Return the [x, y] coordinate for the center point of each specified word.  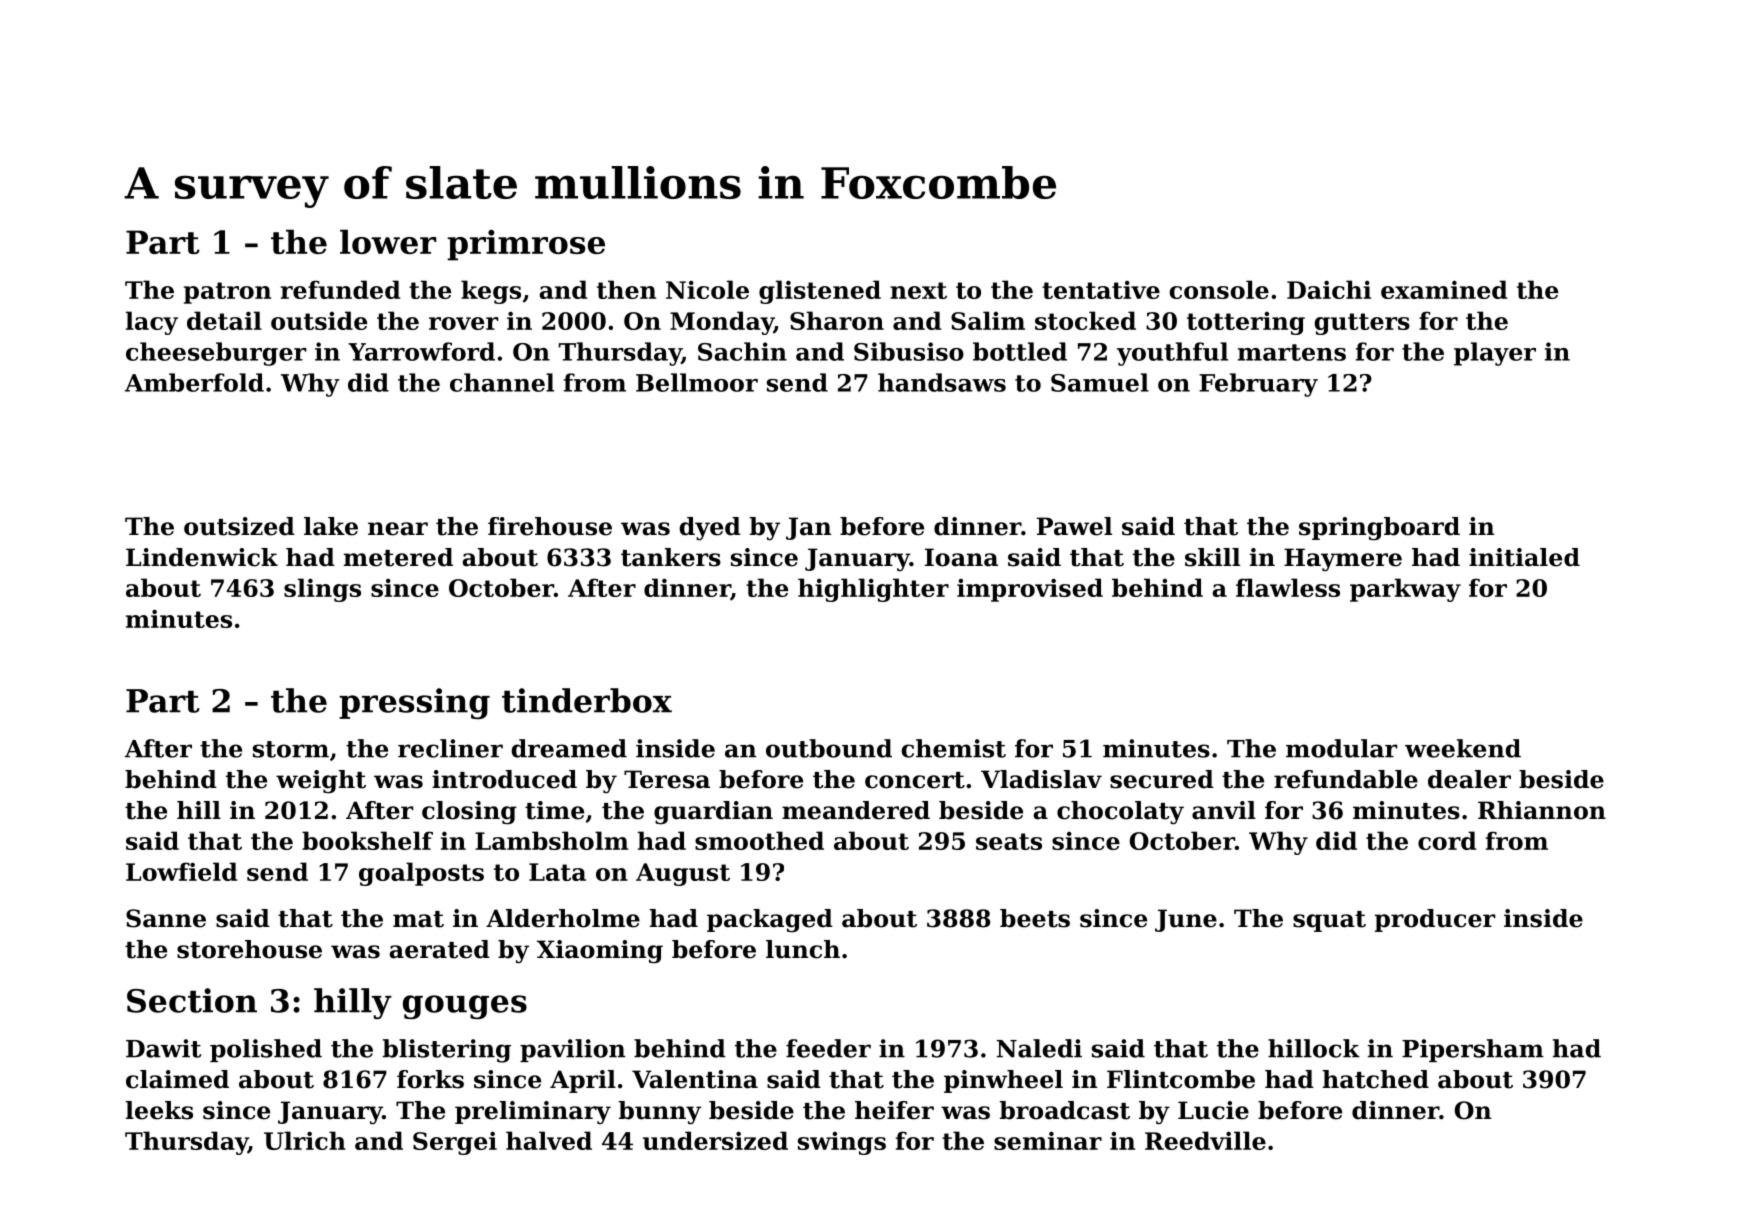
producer [1435, 920]
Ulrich [305, 1140]
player [1495, 354]
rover [464, 323]
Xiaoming [600, 952]
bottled [1020, 351]
